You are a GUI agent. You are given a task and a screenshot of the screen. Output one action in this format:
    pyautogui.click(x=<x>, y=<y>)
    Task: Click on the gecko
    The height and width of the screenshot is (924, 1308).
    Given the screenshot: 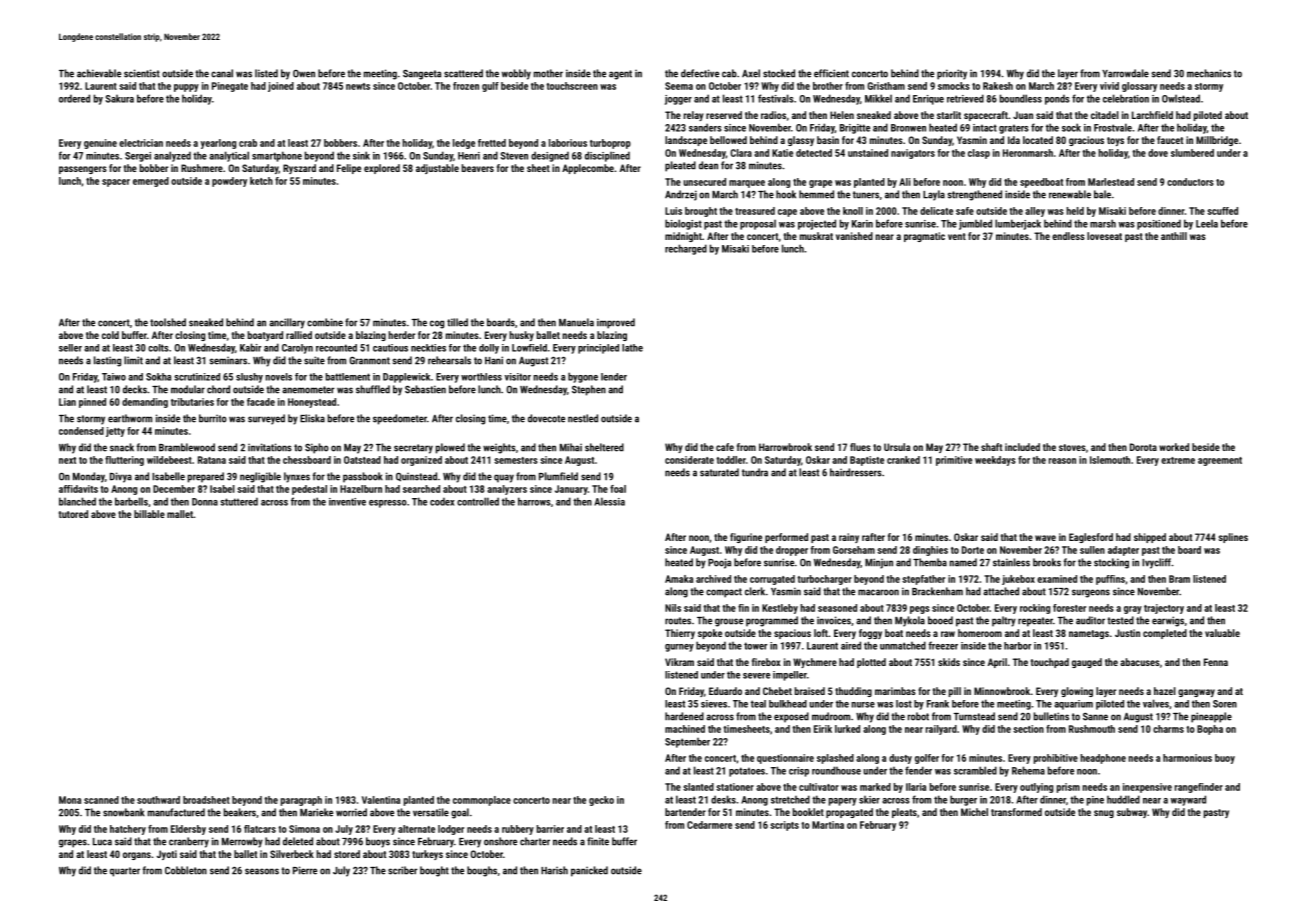 What is the action you would take?
    pyautogui.click(x=601, y=801)
